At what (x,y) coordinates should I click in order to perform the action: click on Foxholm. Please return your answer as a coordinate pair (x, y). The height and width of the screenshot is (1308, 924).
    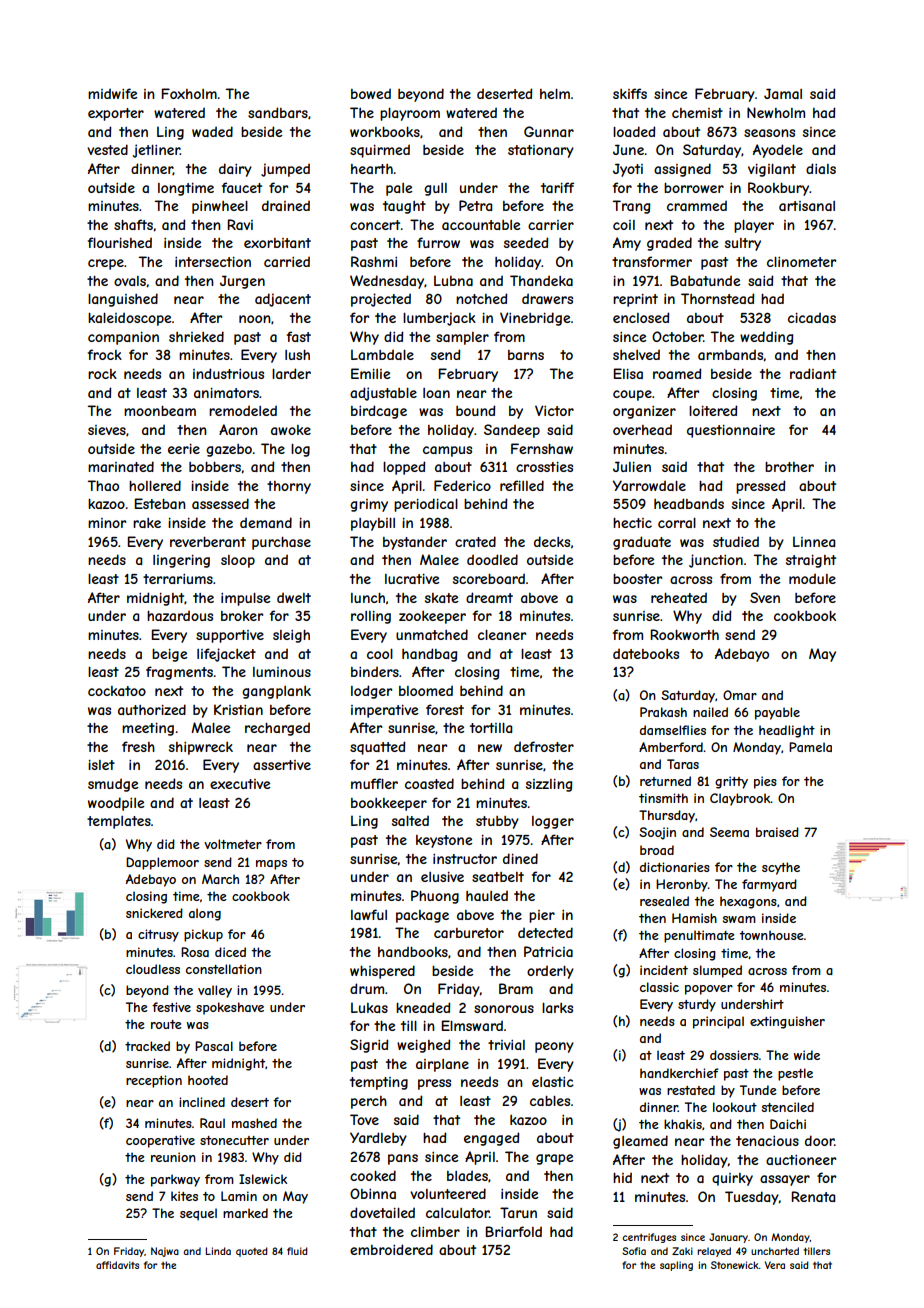
    Looking at the image, I should click on (189, 93).
